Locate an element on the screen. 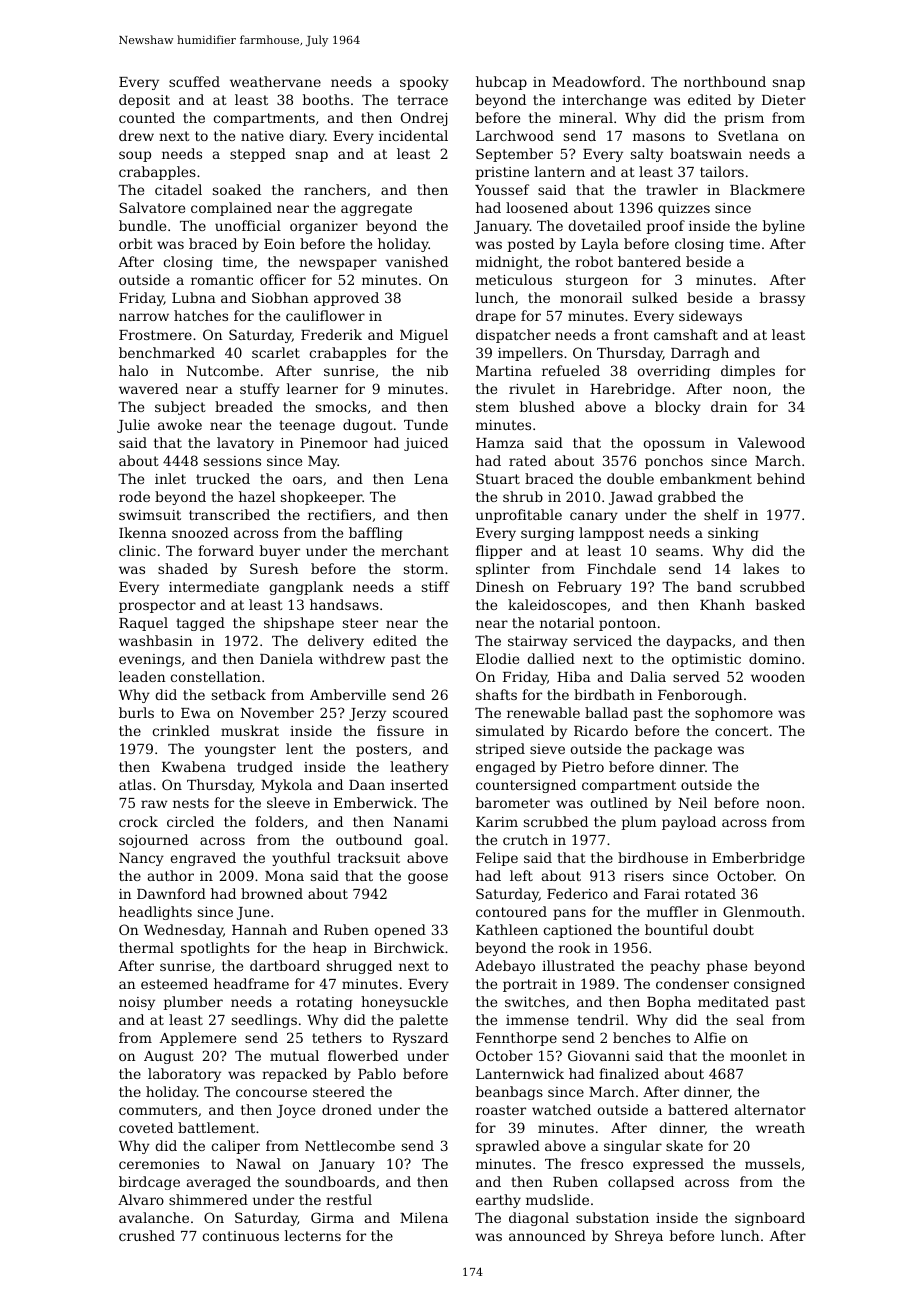  noisy is located at coordinates (137, 1003).
